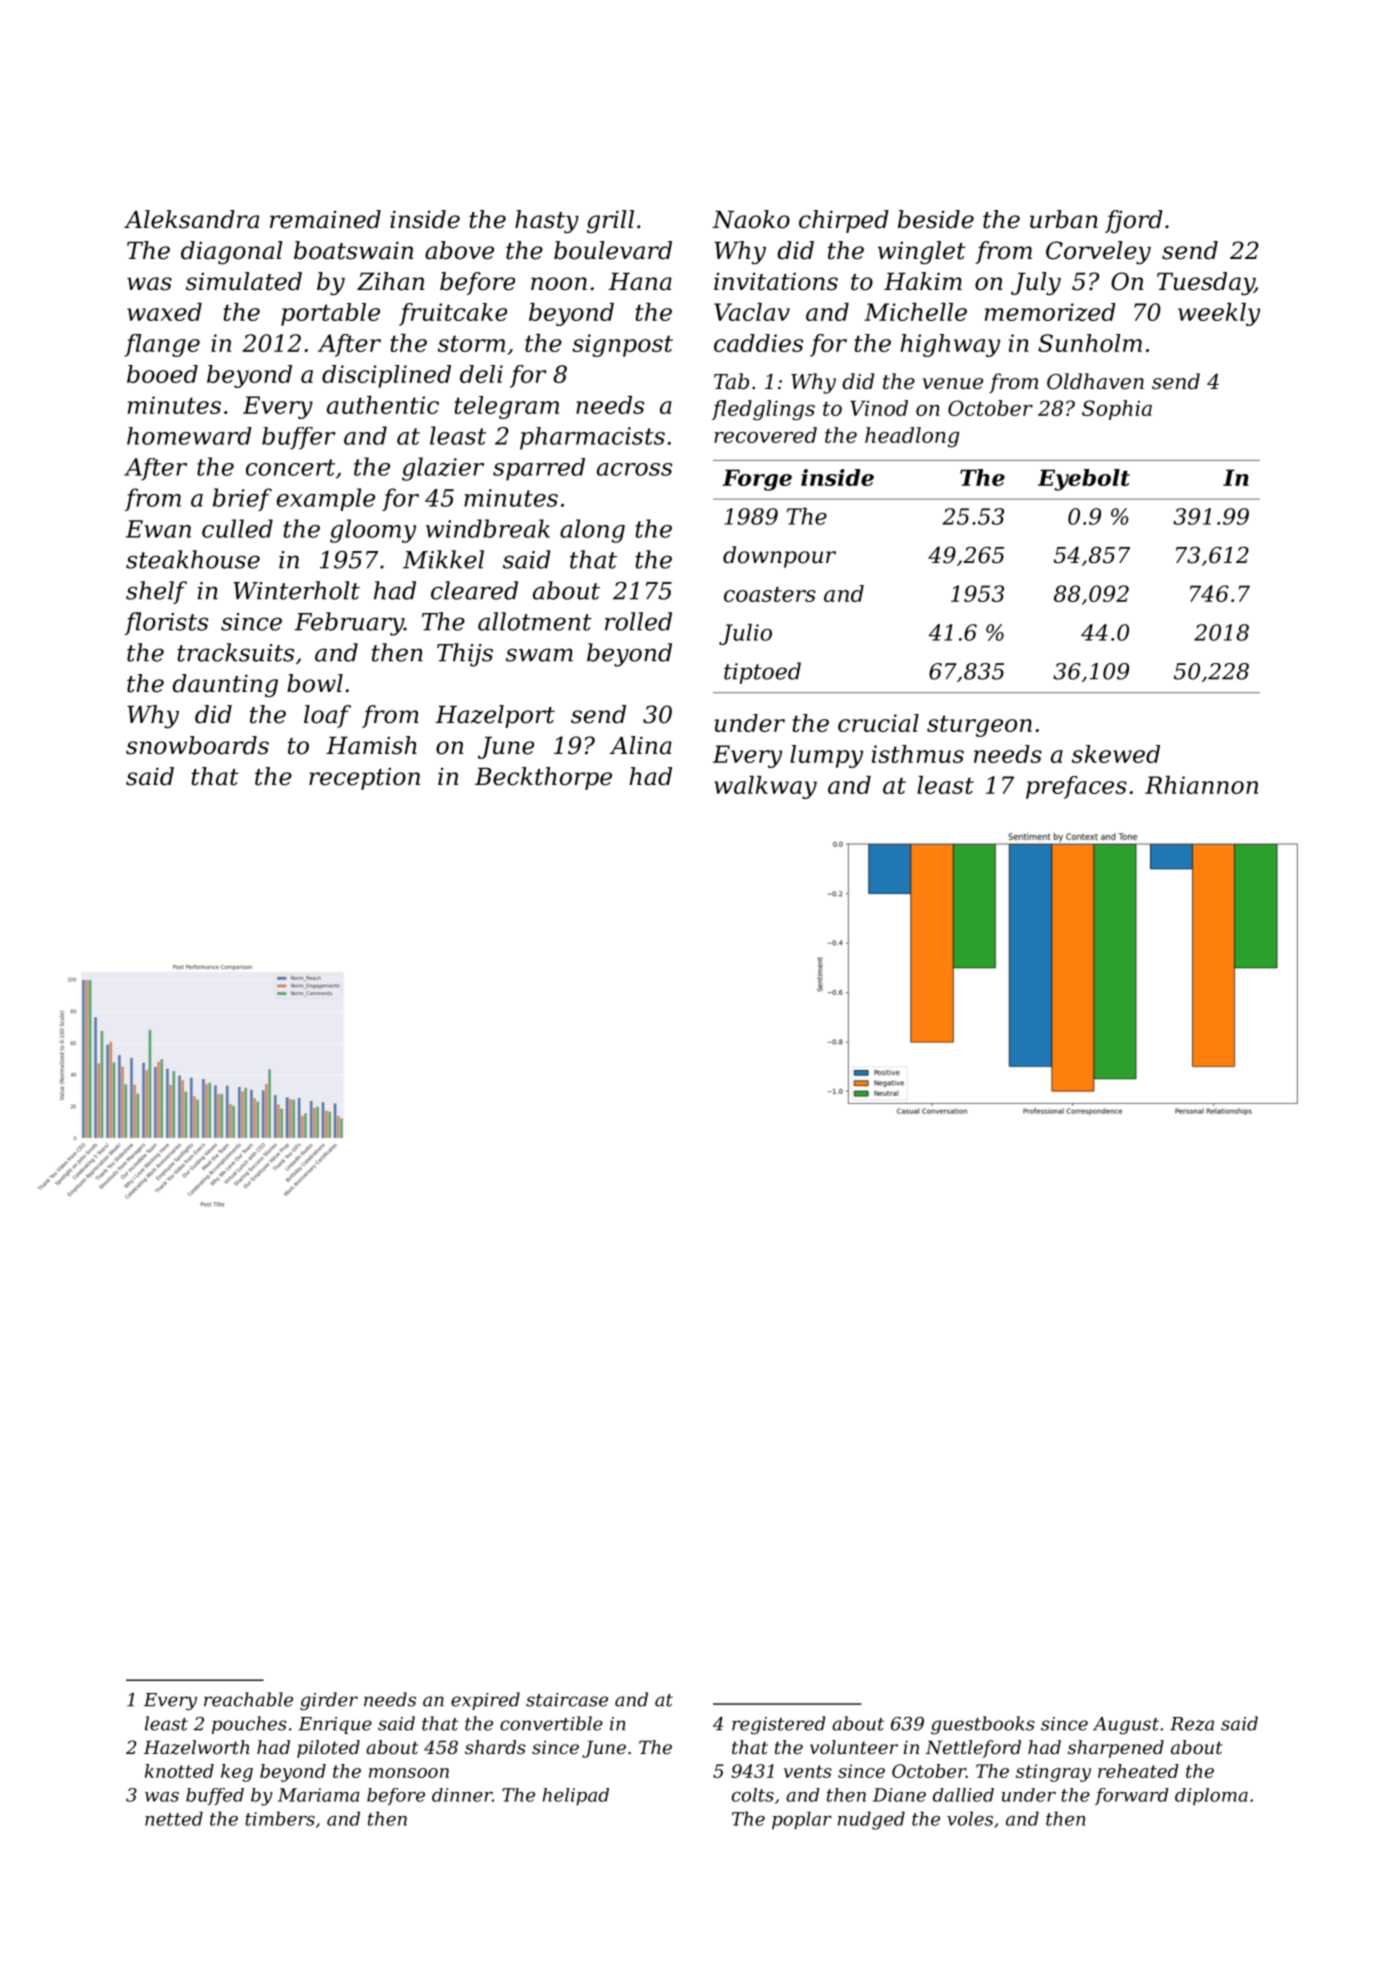 The height and width of the screenshot is (1969, 1386). What do you see at coordinates (299, 438) in the screenshot?
I see `buffer` at bounding box center [299, 438].
